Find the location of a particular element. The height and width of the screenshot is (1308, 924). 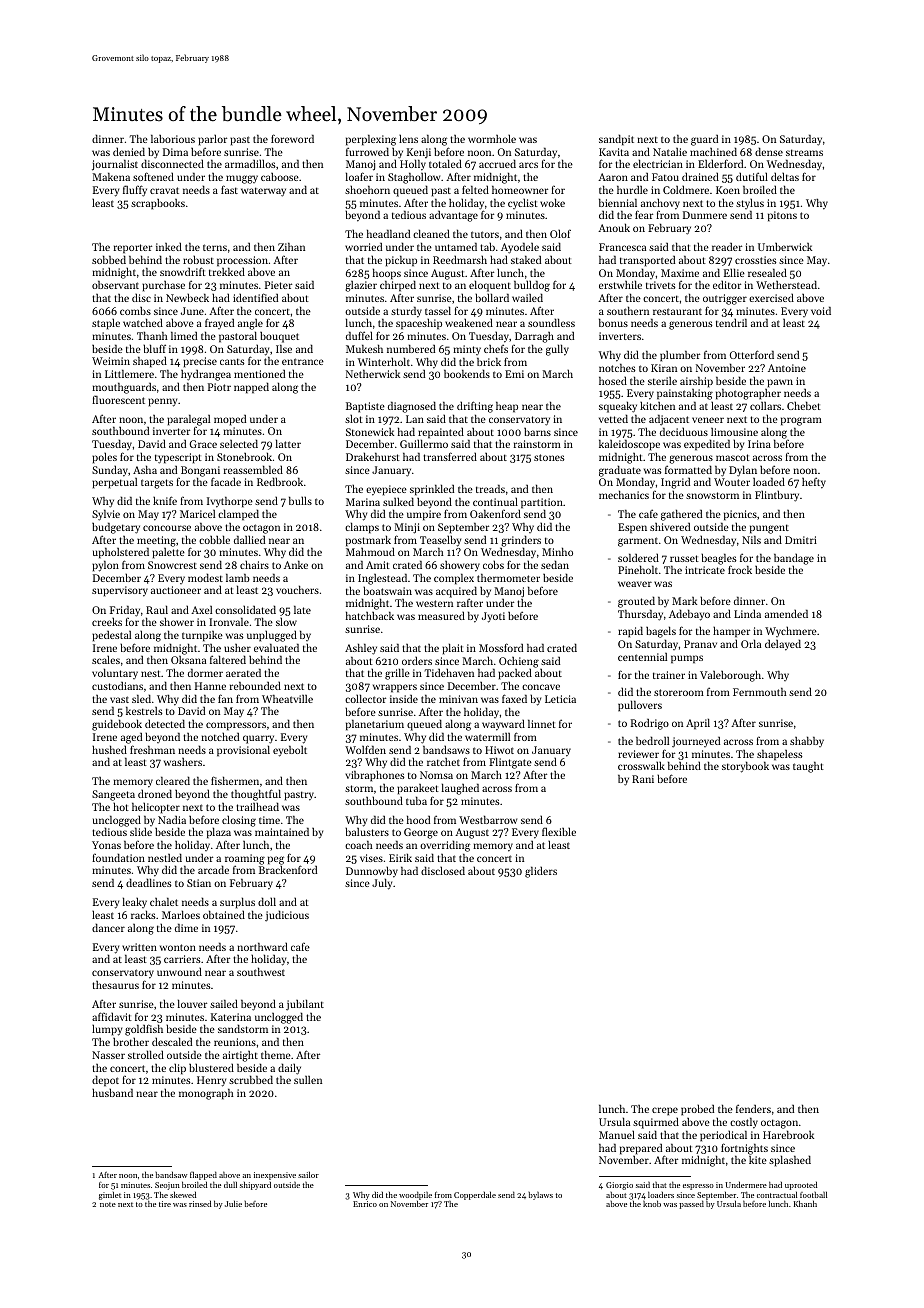

plumber is located at coordinates (680, 356).
